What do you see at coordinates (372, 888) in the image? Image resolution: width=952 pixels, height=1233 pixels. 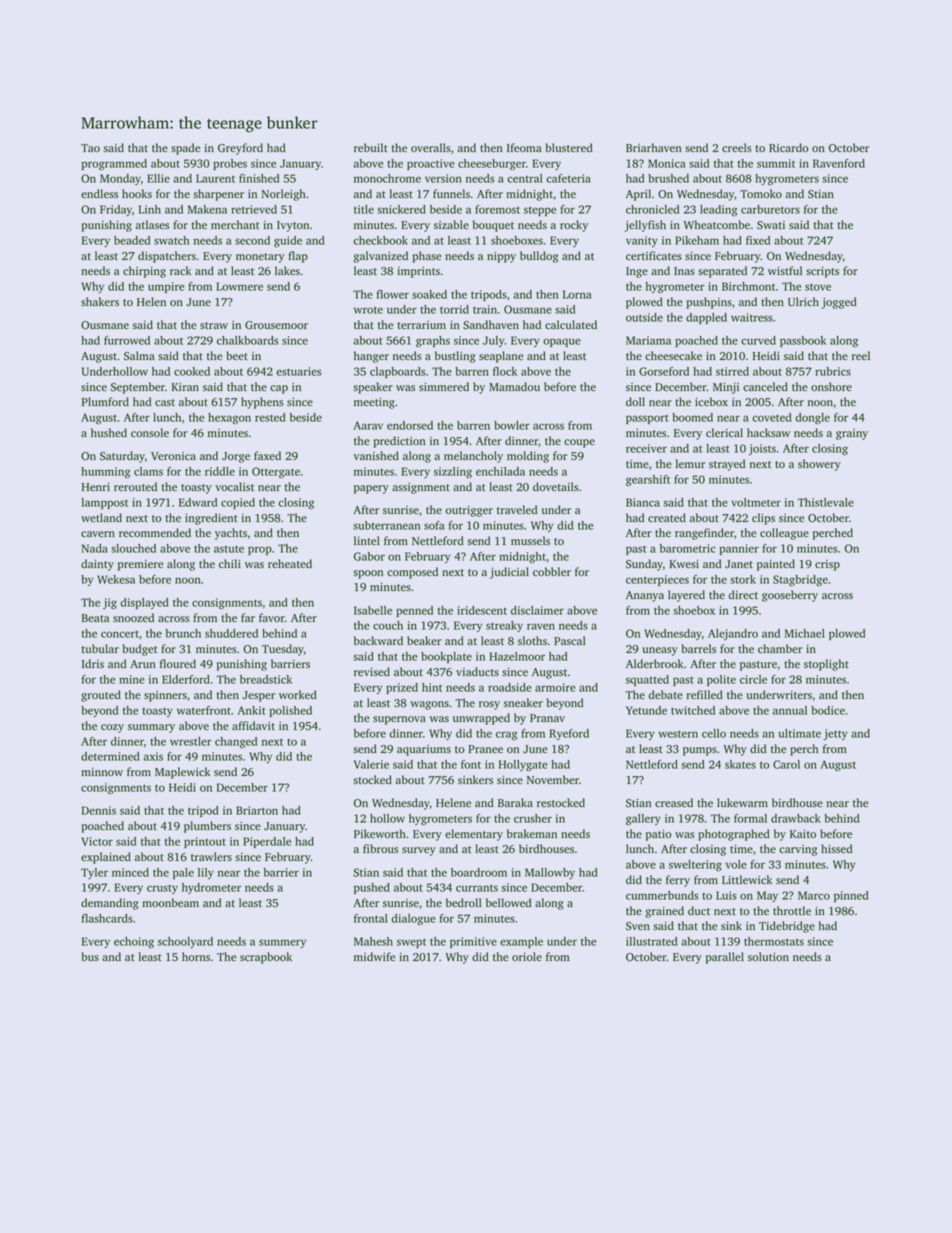 I see `pushed` at bounding box center [372, 888].
